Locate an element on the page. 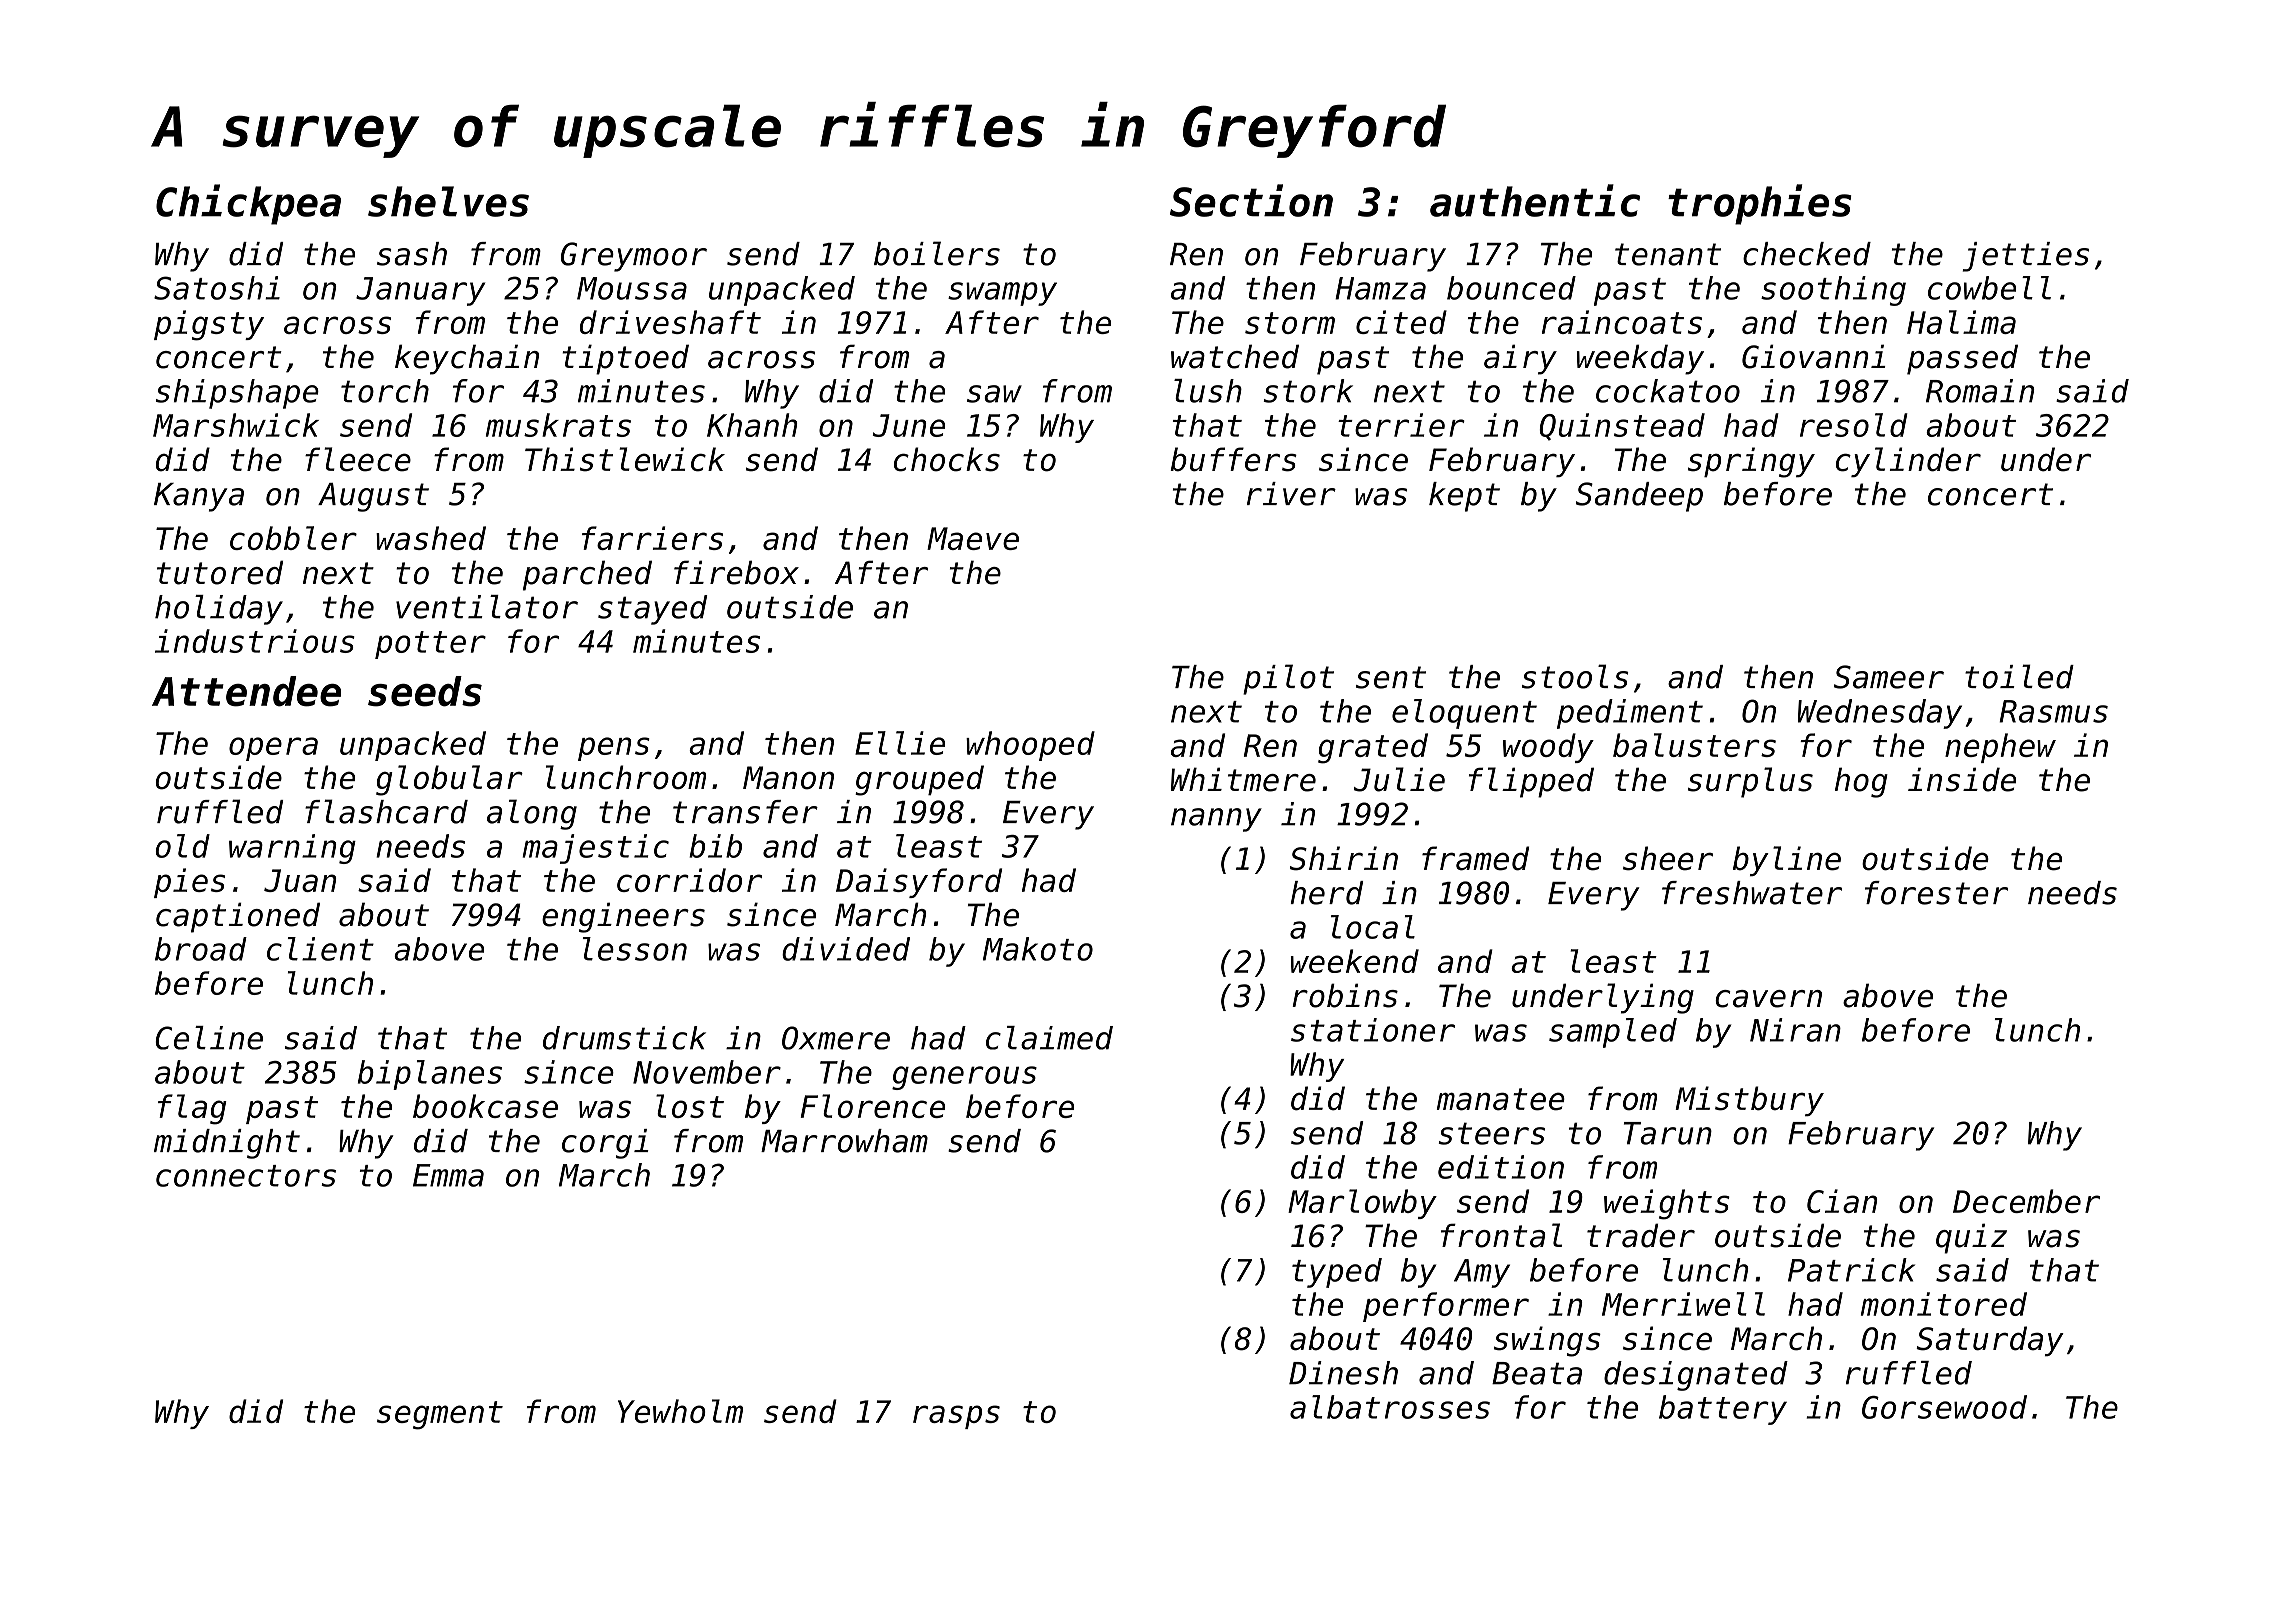  nephew is located at coordinates (2000, 748).
